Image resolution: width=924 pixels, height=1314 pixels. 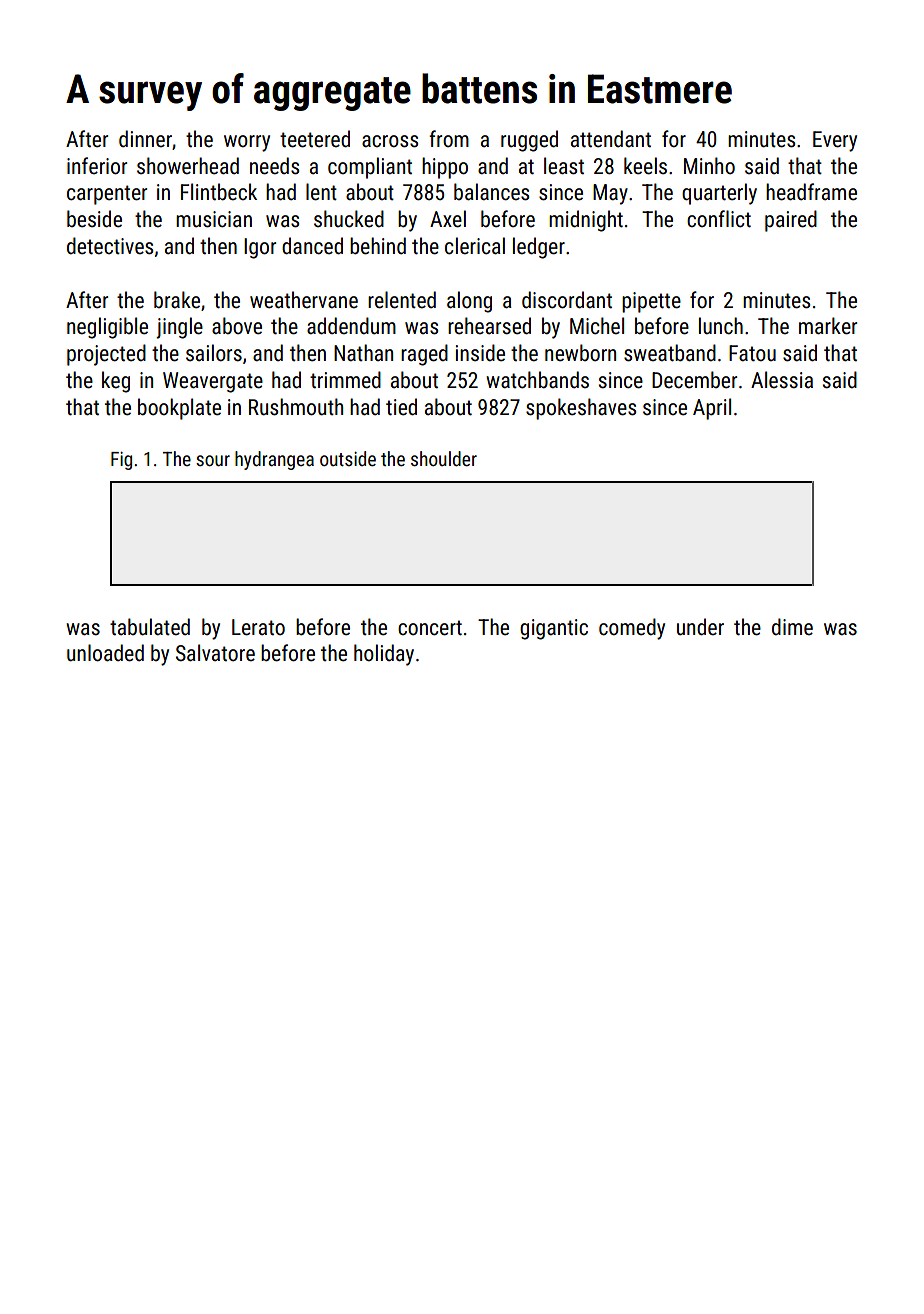 I want to click on dinner, so click(x=145, y=138).
